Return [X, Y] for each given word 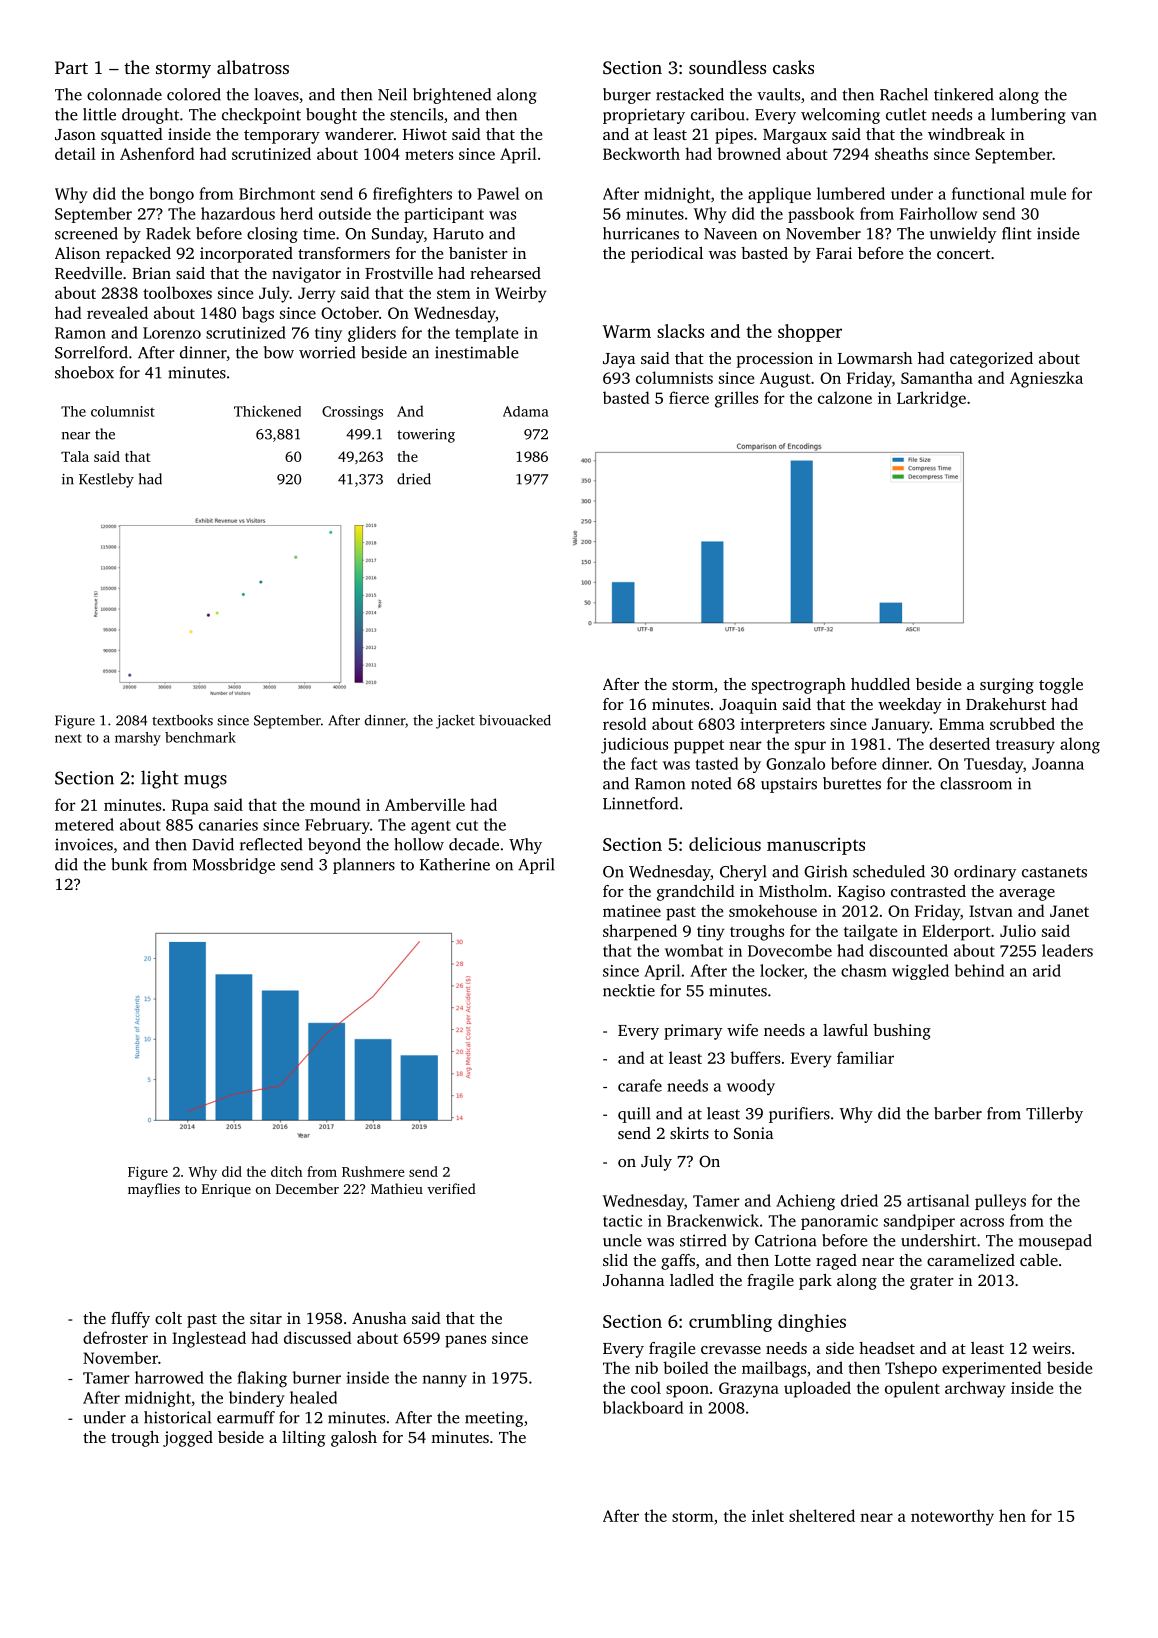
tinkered [964, 94]
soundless [727, 67]
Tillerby [1054, 1115]
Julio [1018, 930]
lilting [304, 1439]
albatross [253, 67]
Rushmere [373, 1171]
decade [474, 844]
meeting [494, 1419]
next [68, 738]
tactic [622, 1221]
